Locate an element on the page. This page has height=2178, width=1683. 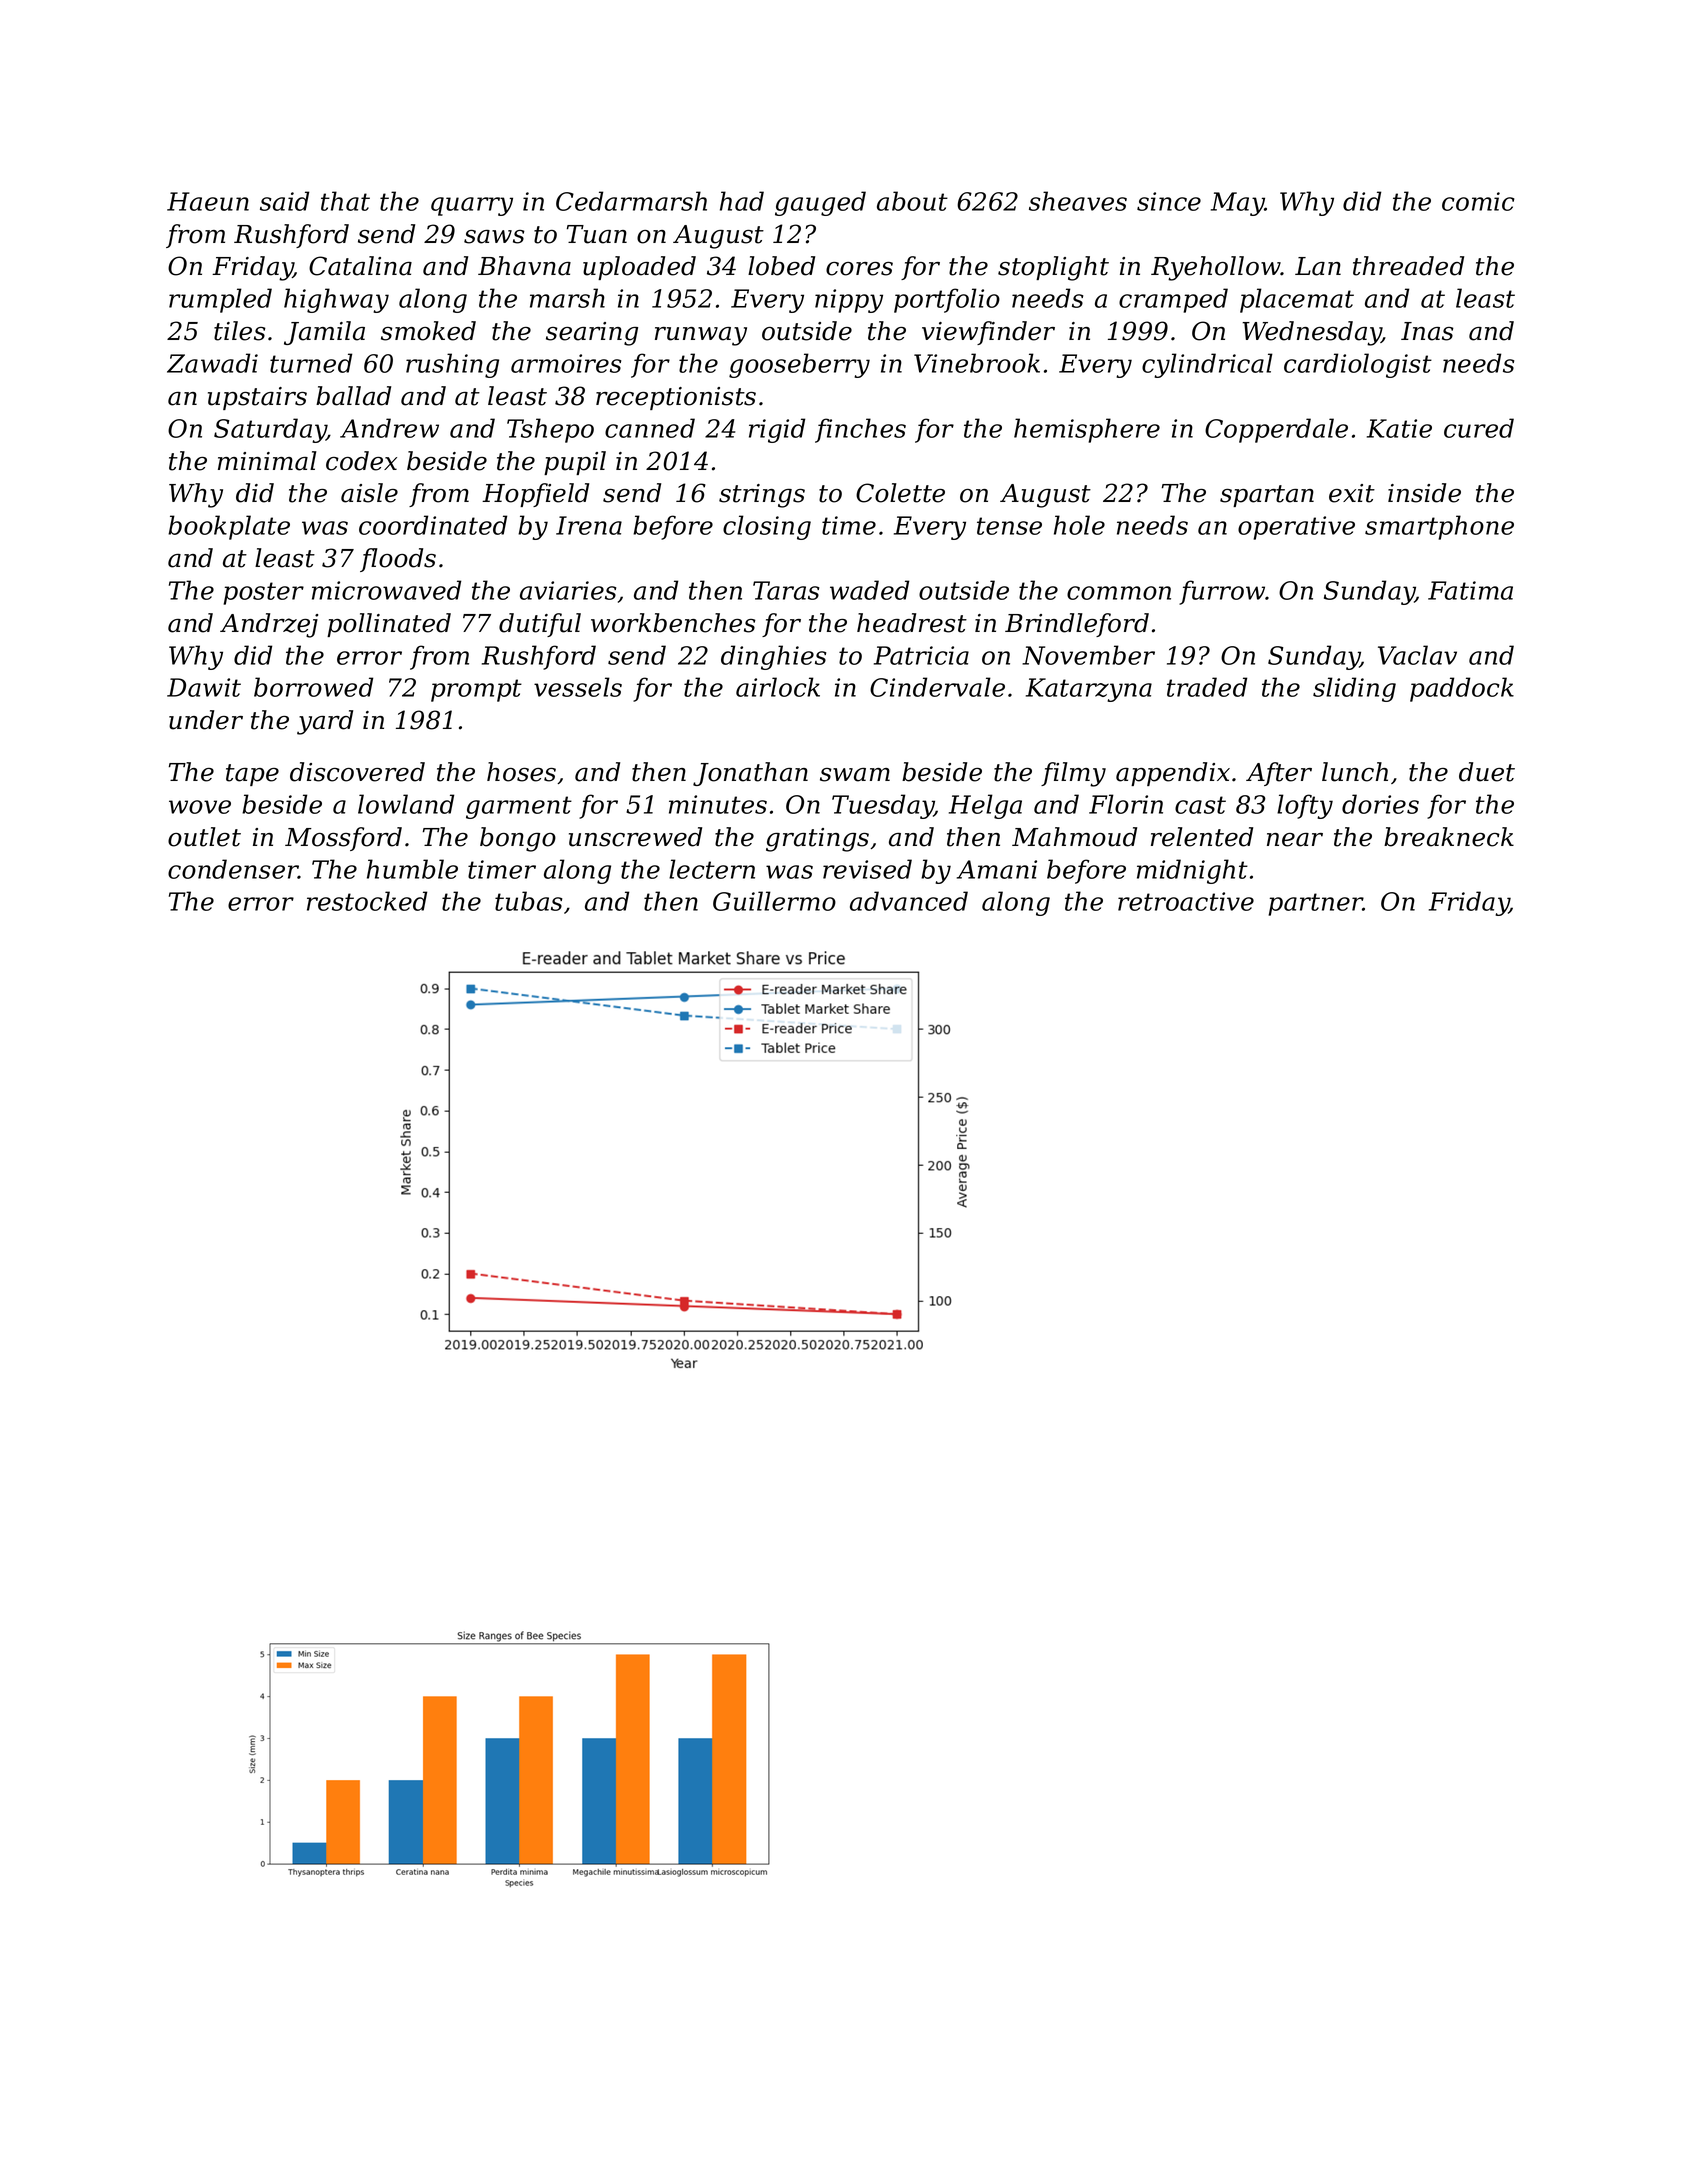
Catalina is located at coordinates (360, 266).
